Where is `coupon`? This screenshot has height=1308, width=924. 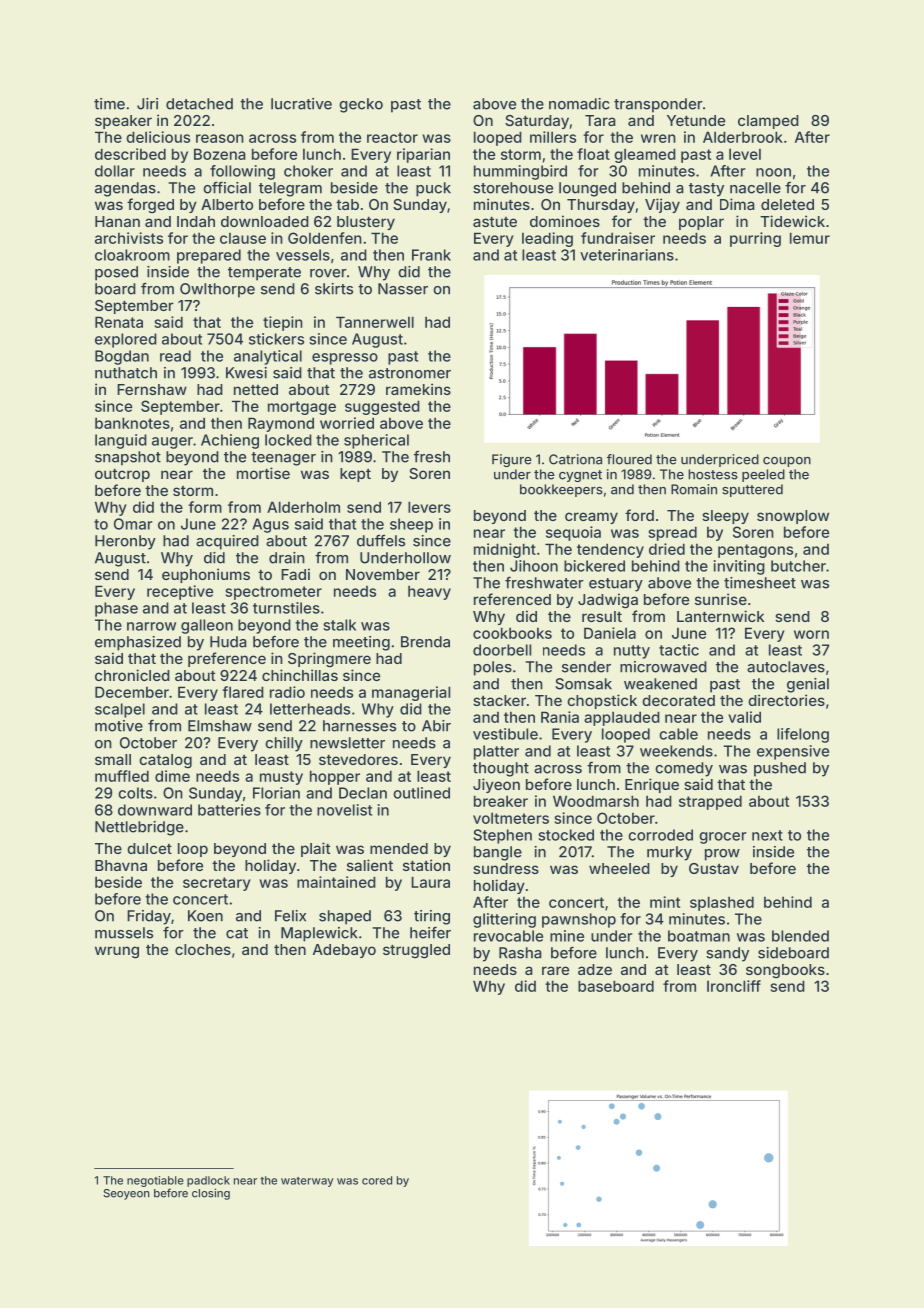
coupon is located at coordinates (787, 462).
